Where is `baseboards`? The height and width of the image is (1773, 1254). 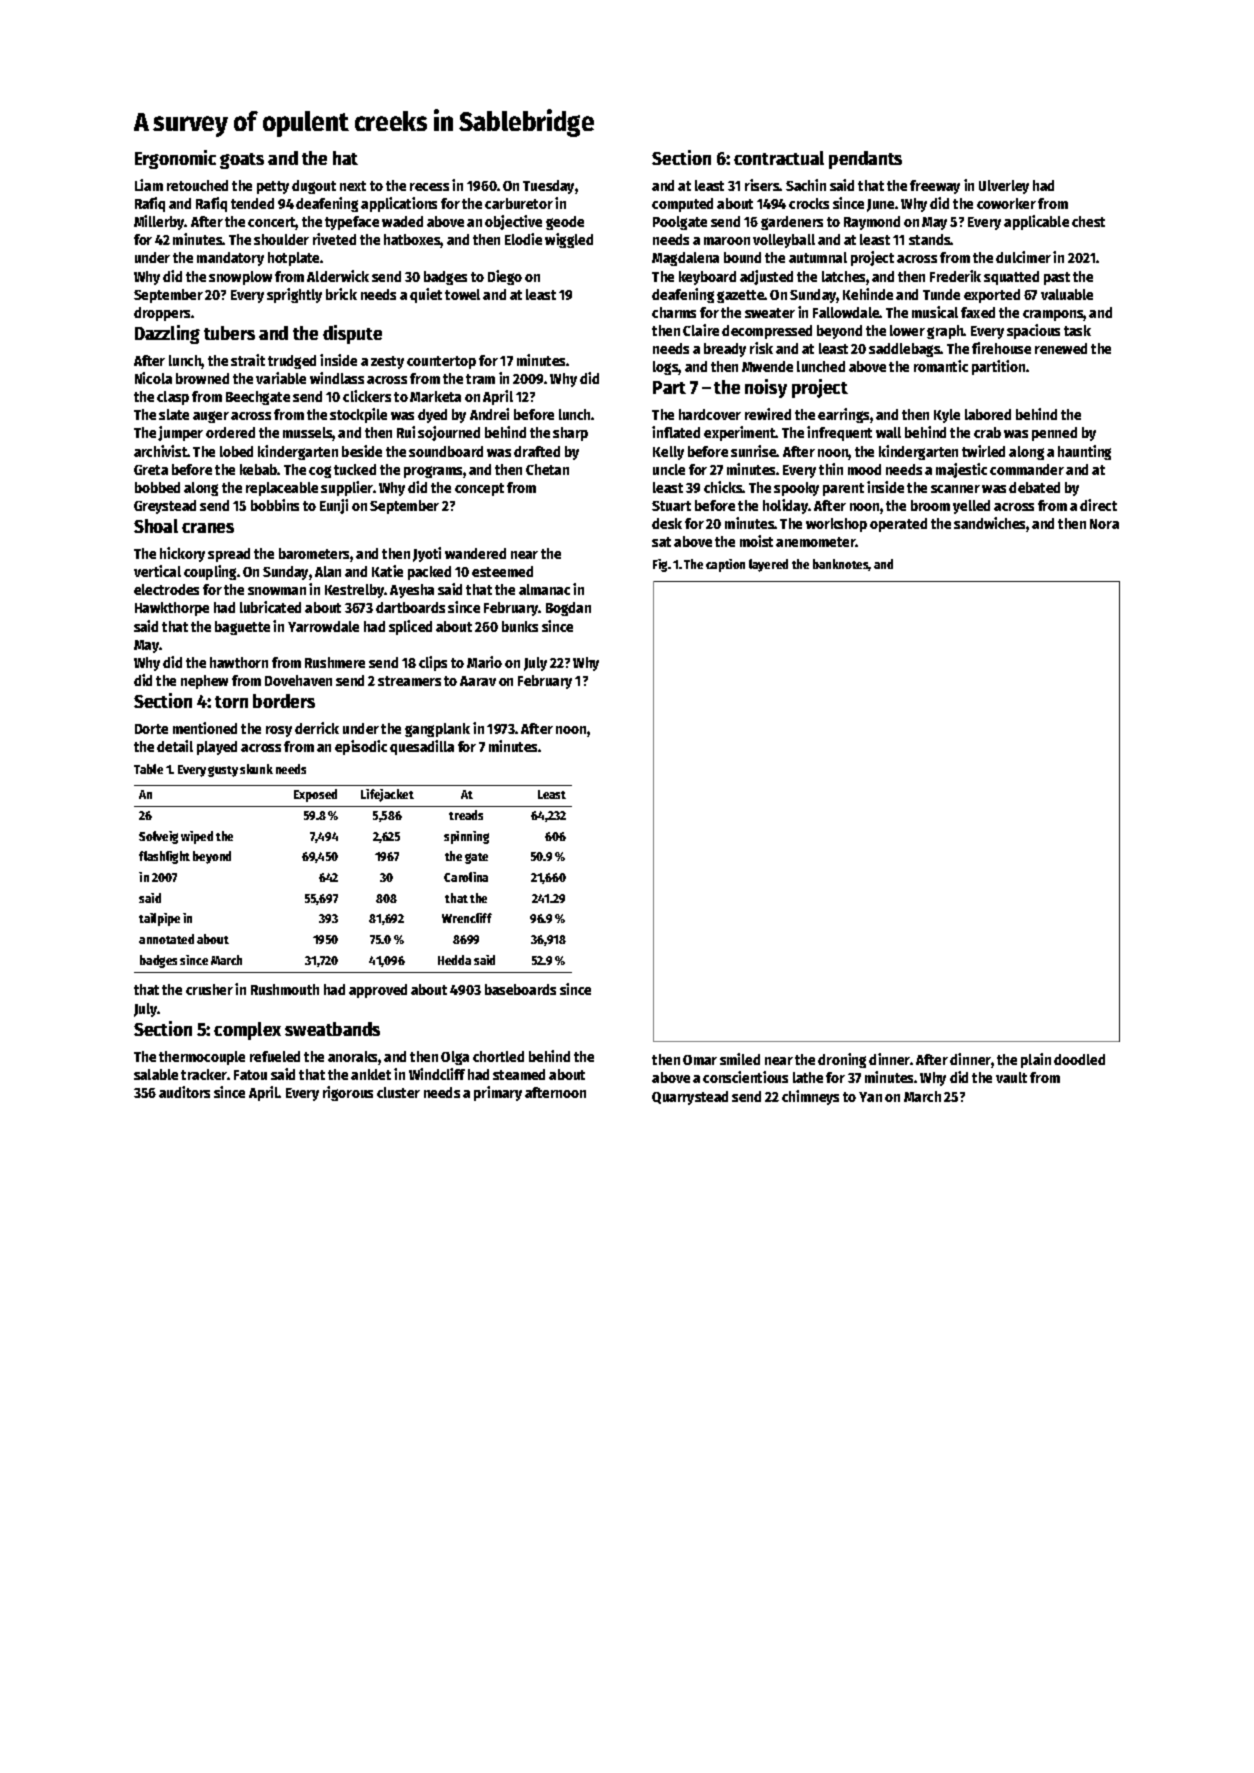 baseboards is located at coordinates (520, 989).
